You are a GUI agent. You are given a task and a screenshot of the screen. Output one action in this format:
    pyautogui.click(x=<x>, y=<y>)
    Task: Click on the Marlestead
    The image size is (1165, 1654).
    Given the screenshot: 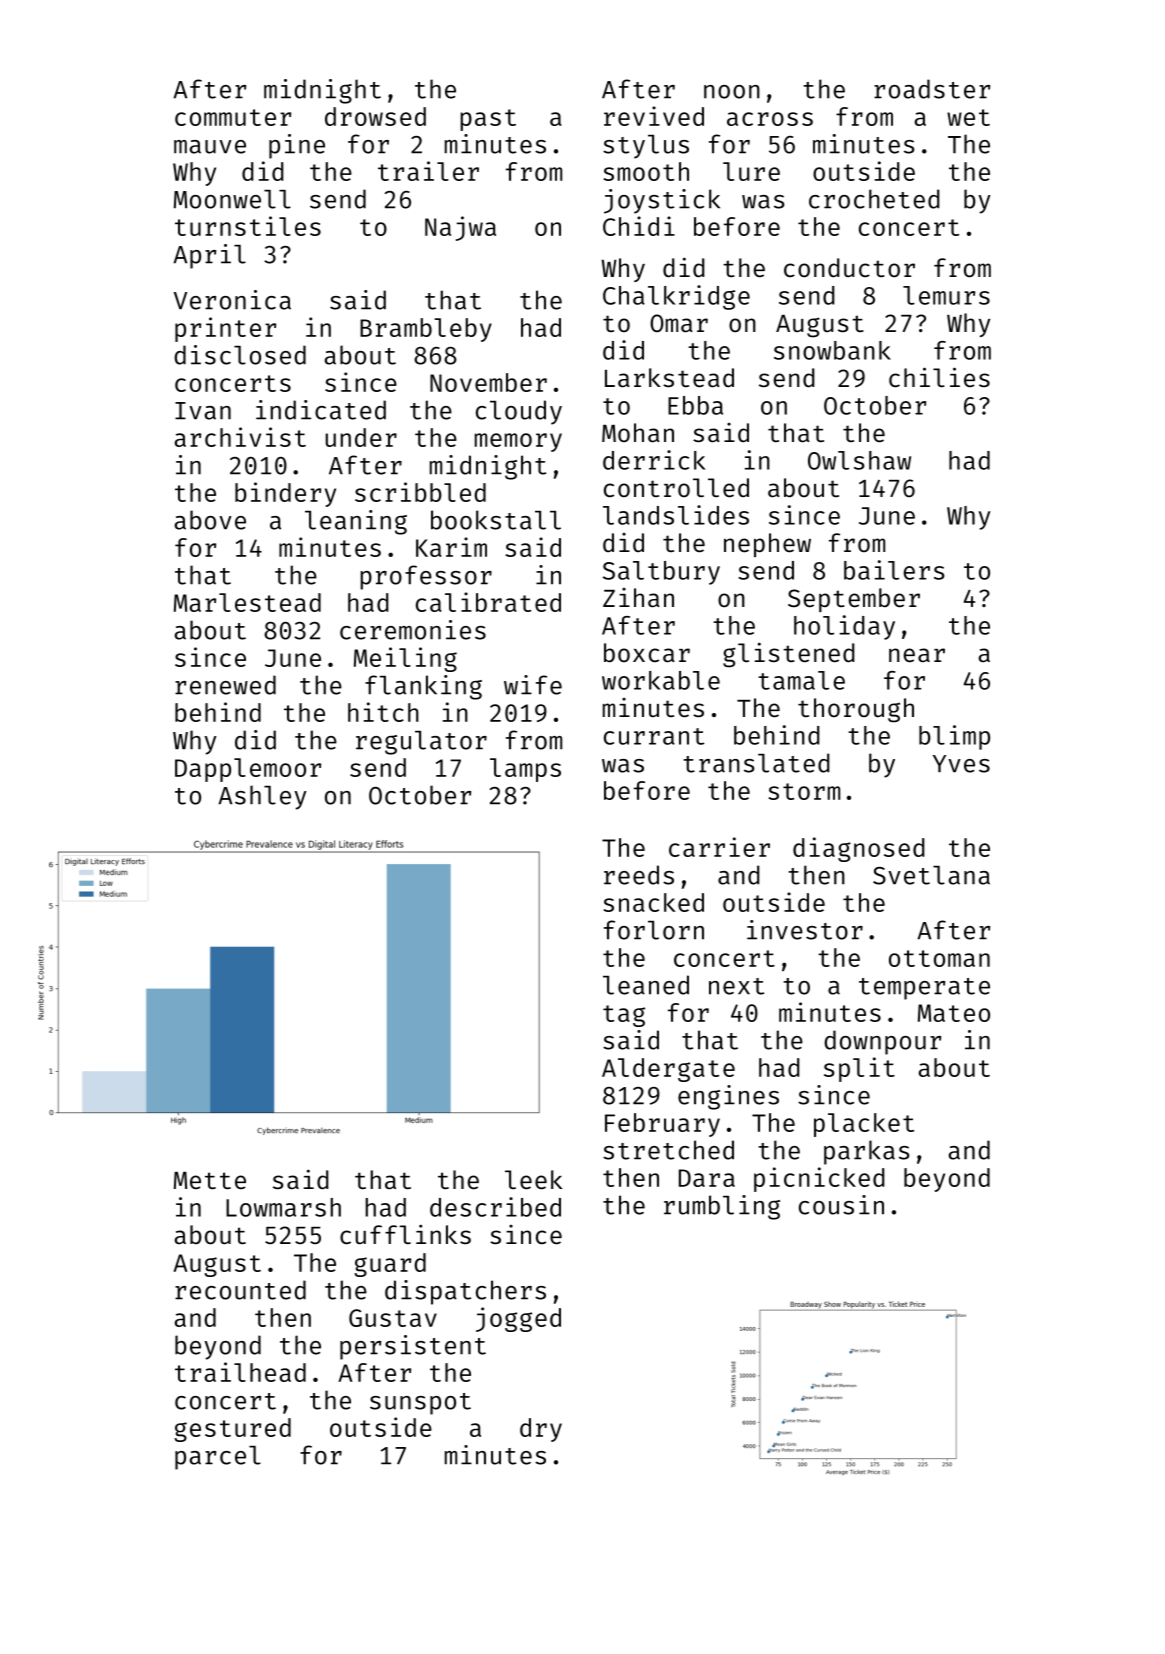 What is the action you would take?
    pyautogui.click(x=247, y=602)
